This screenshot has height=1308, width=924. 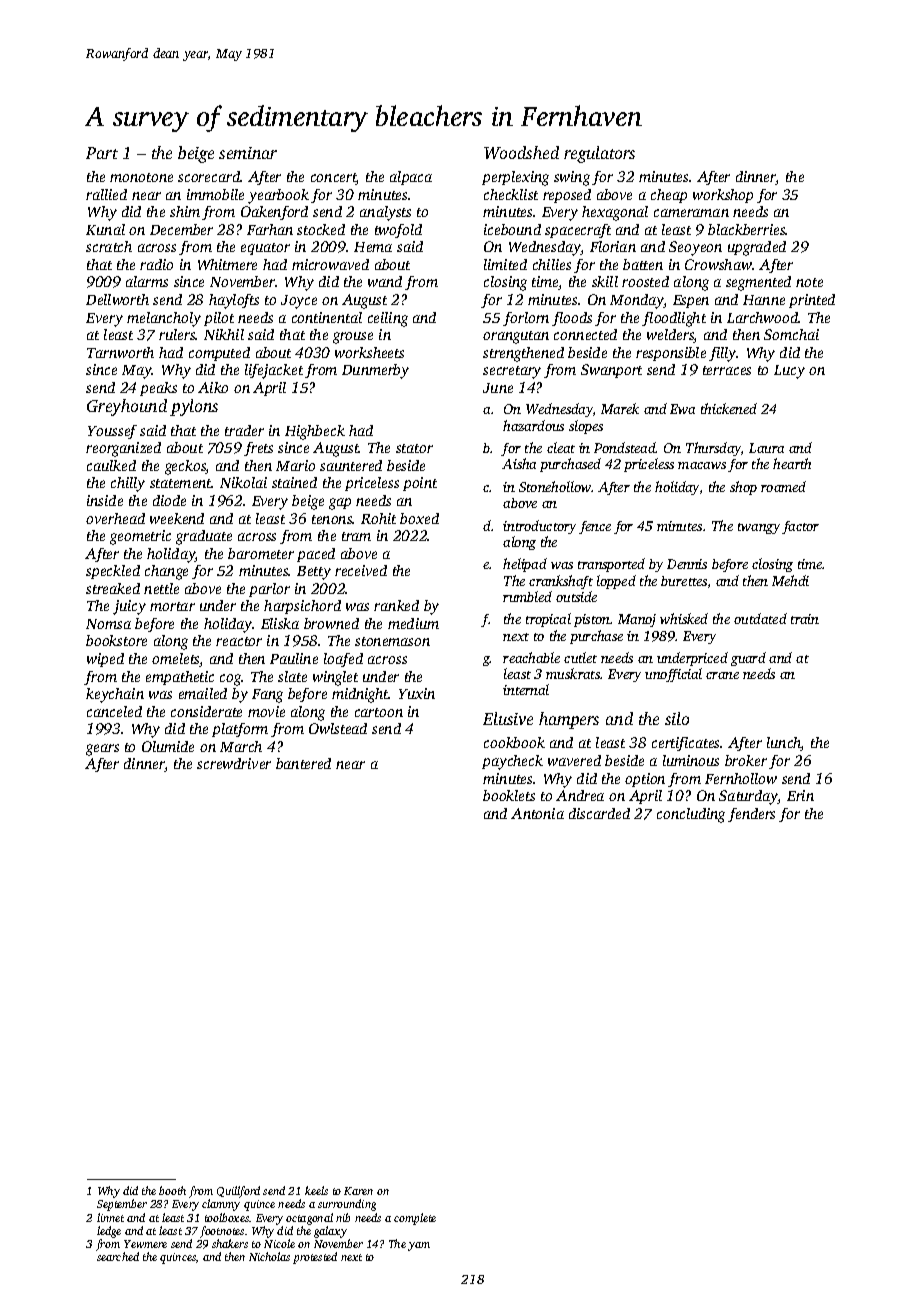 What do you see at coordinates (561, 447) in the screenshot?
I see `cleat` at bounding box center [561, 447].
